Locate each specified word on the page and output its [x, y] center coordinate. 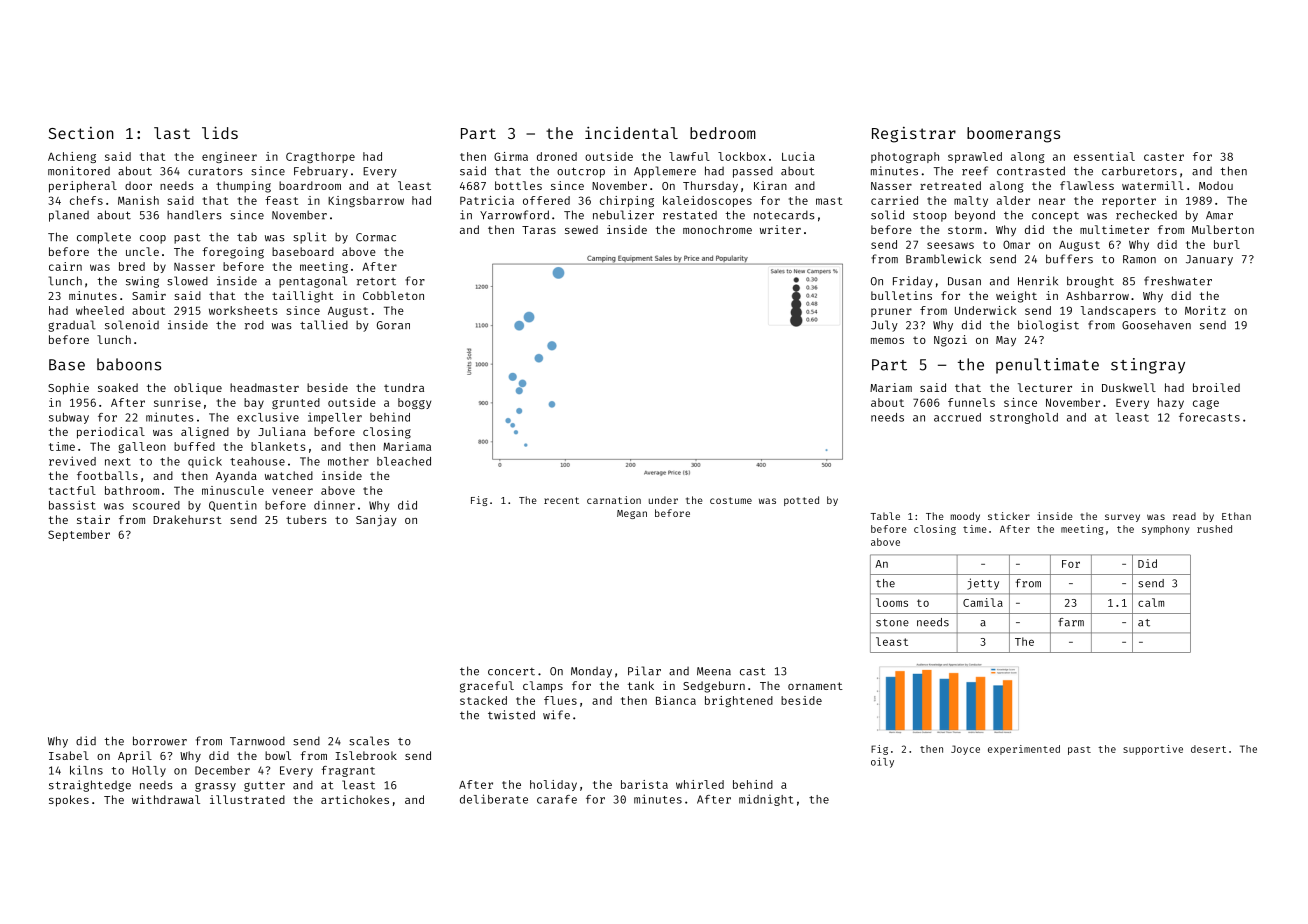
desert [1208, 749]
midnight [766, 800]
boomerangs [1013, 135]
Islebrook [366, 755]
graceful [487, 687]
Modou [1216, 185]
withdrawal [166, 799]
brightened [739, 701]
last [172, 133]
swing [142, 282]
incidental [631, 132]
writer [780, 229]
